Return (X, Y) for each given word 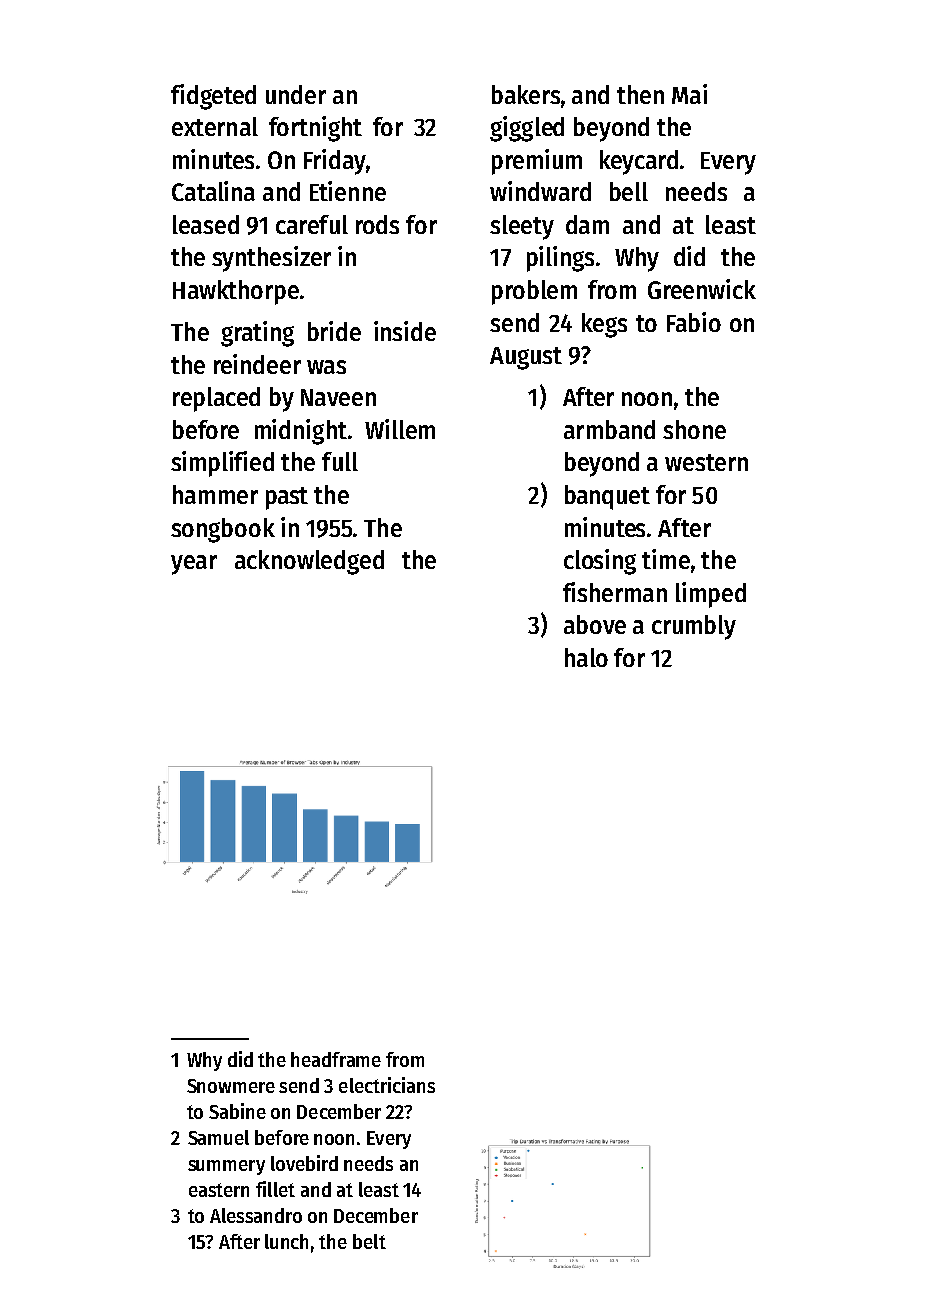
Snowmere (231, 1086)
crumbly (694, 627)
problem (534, 292)
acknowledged (309, 562)
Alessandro (256, 1215)
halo (586, 657)
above (595, 624)
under (296, 94)
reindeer (257, 364)
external (215, 126)
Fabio (694, 322)
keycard (639, 162)
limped (711, 595)
